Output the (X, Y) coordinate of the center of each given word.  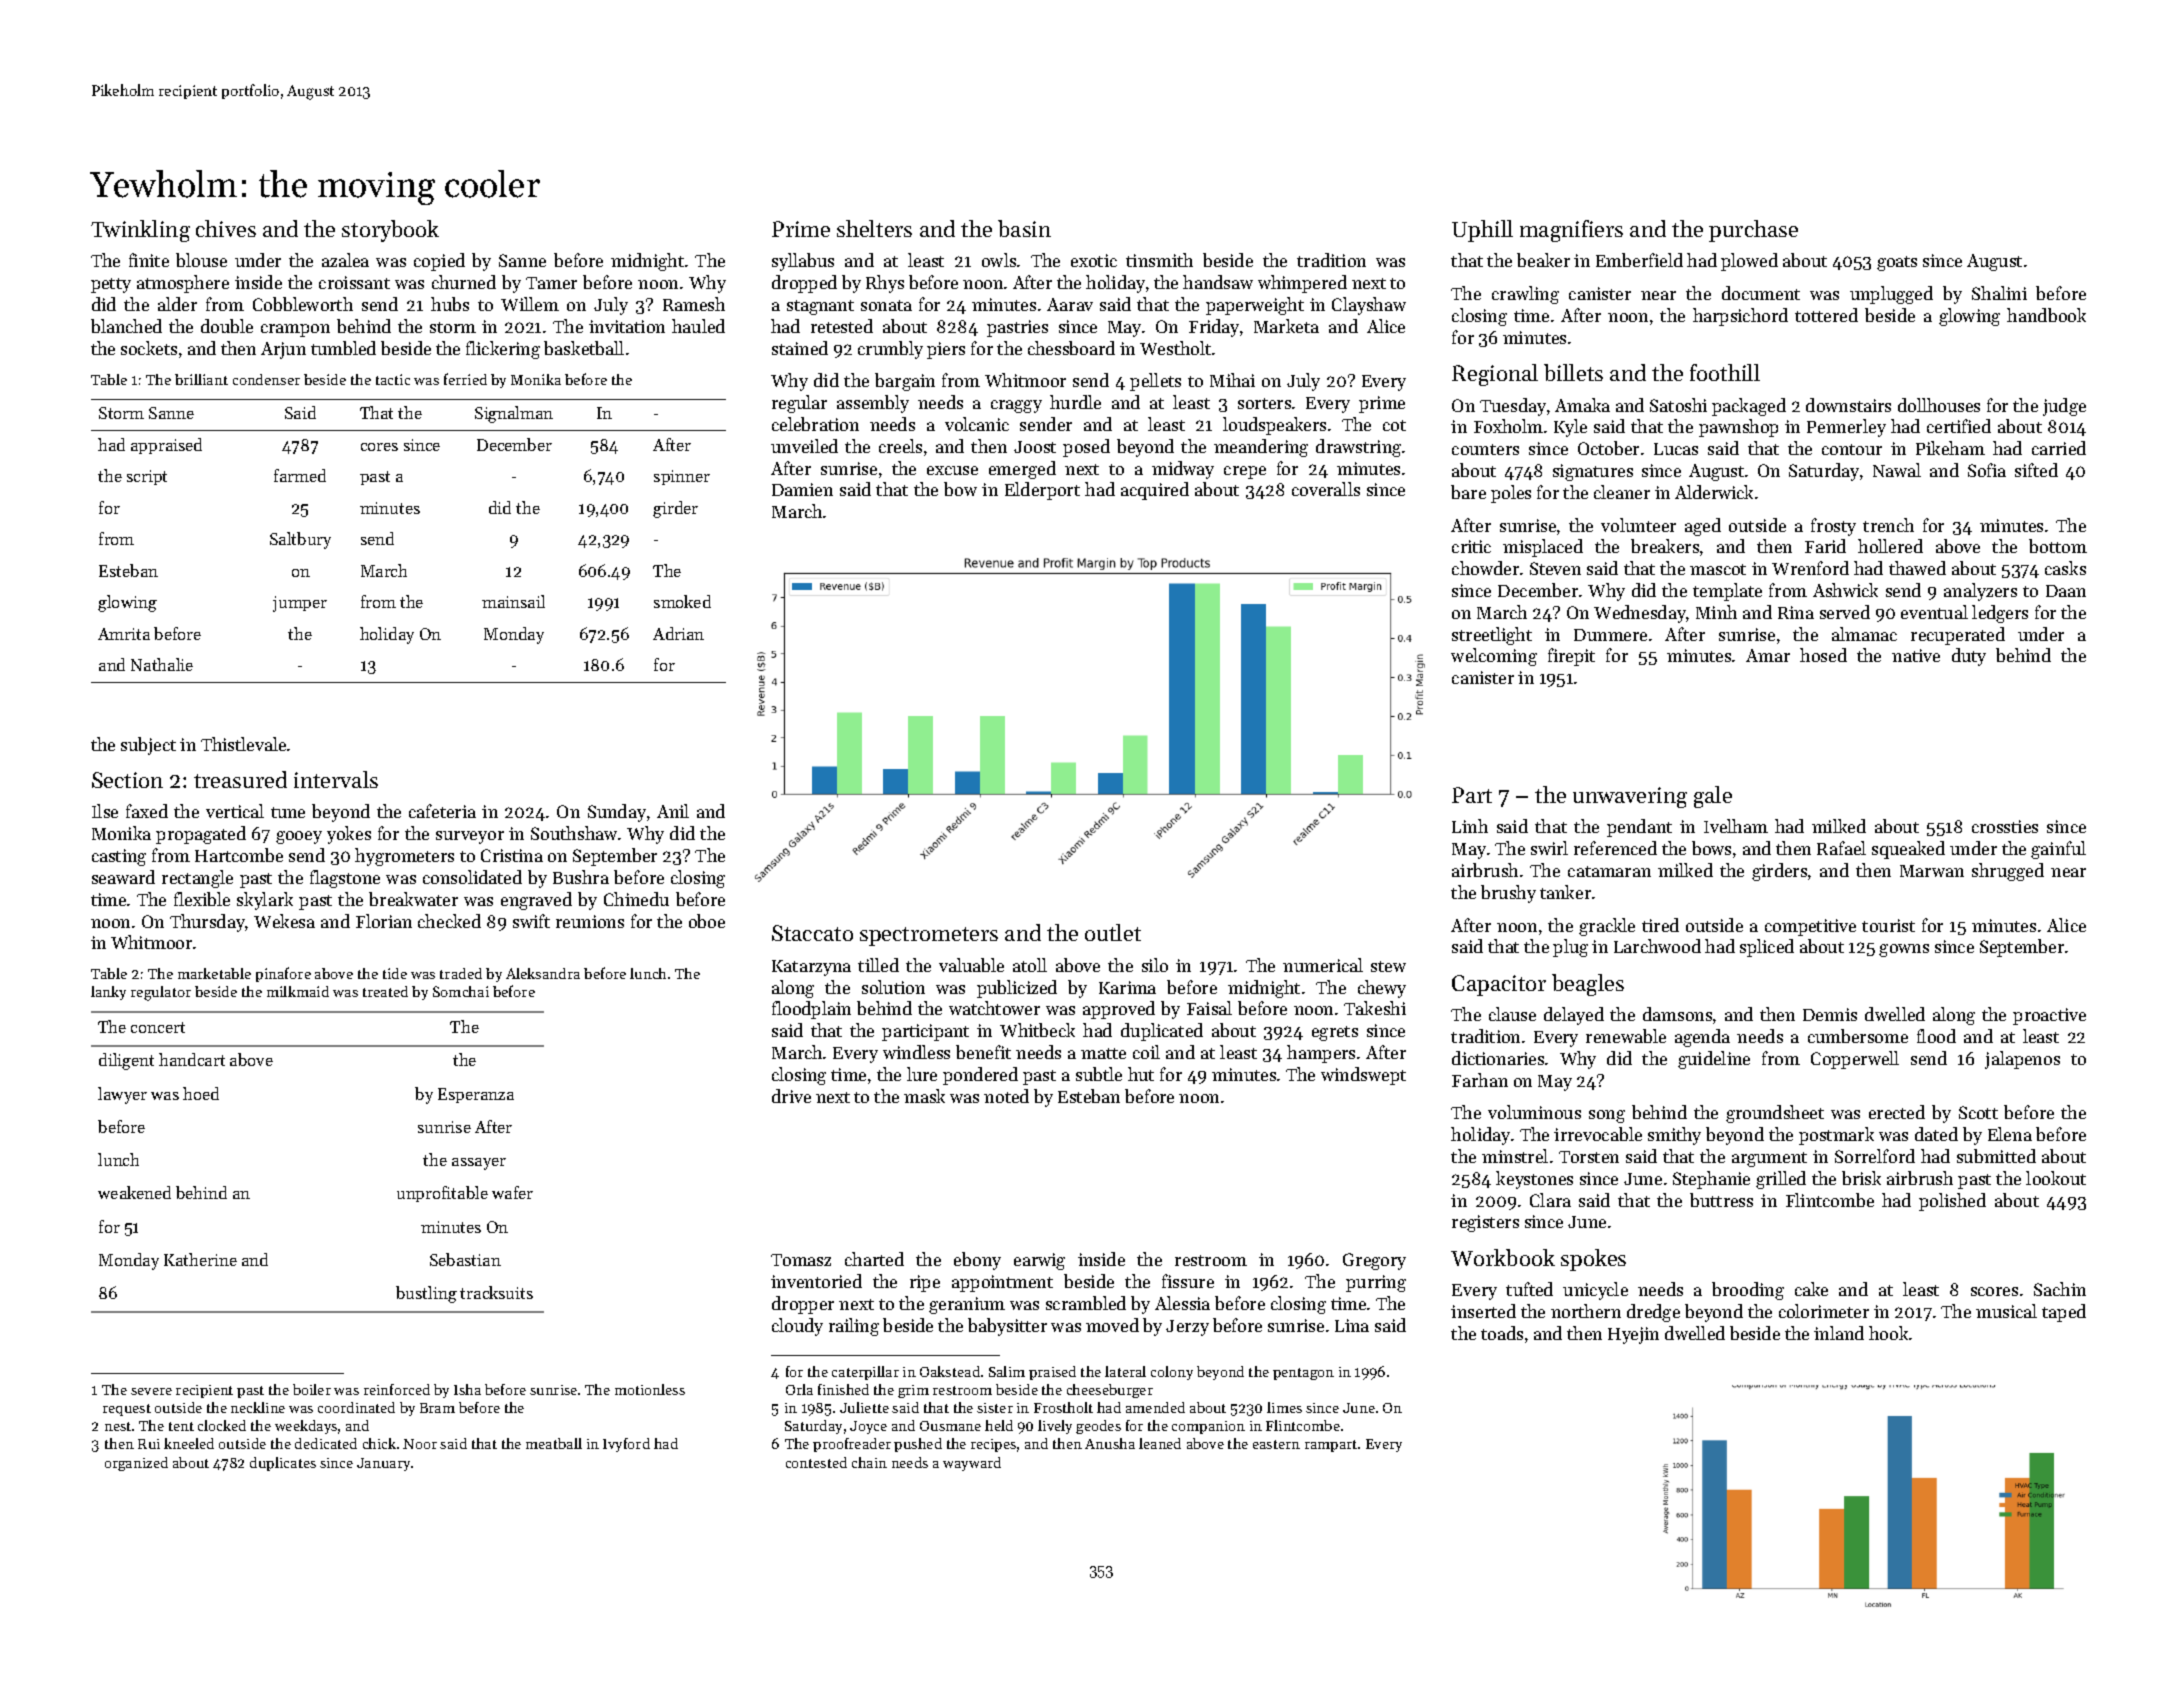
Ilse (105, 811)
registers (1485, 1223)
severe (151, 1391)
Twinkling (140, 231)
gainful (2058, 850)
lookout (2056, 1178)
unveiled (804, 446)
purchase (1753, 231)
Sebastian (465, 1259)
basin (1024, 228)
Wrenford (1810, 568)
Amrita (124, 634)
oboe (707, 921)
